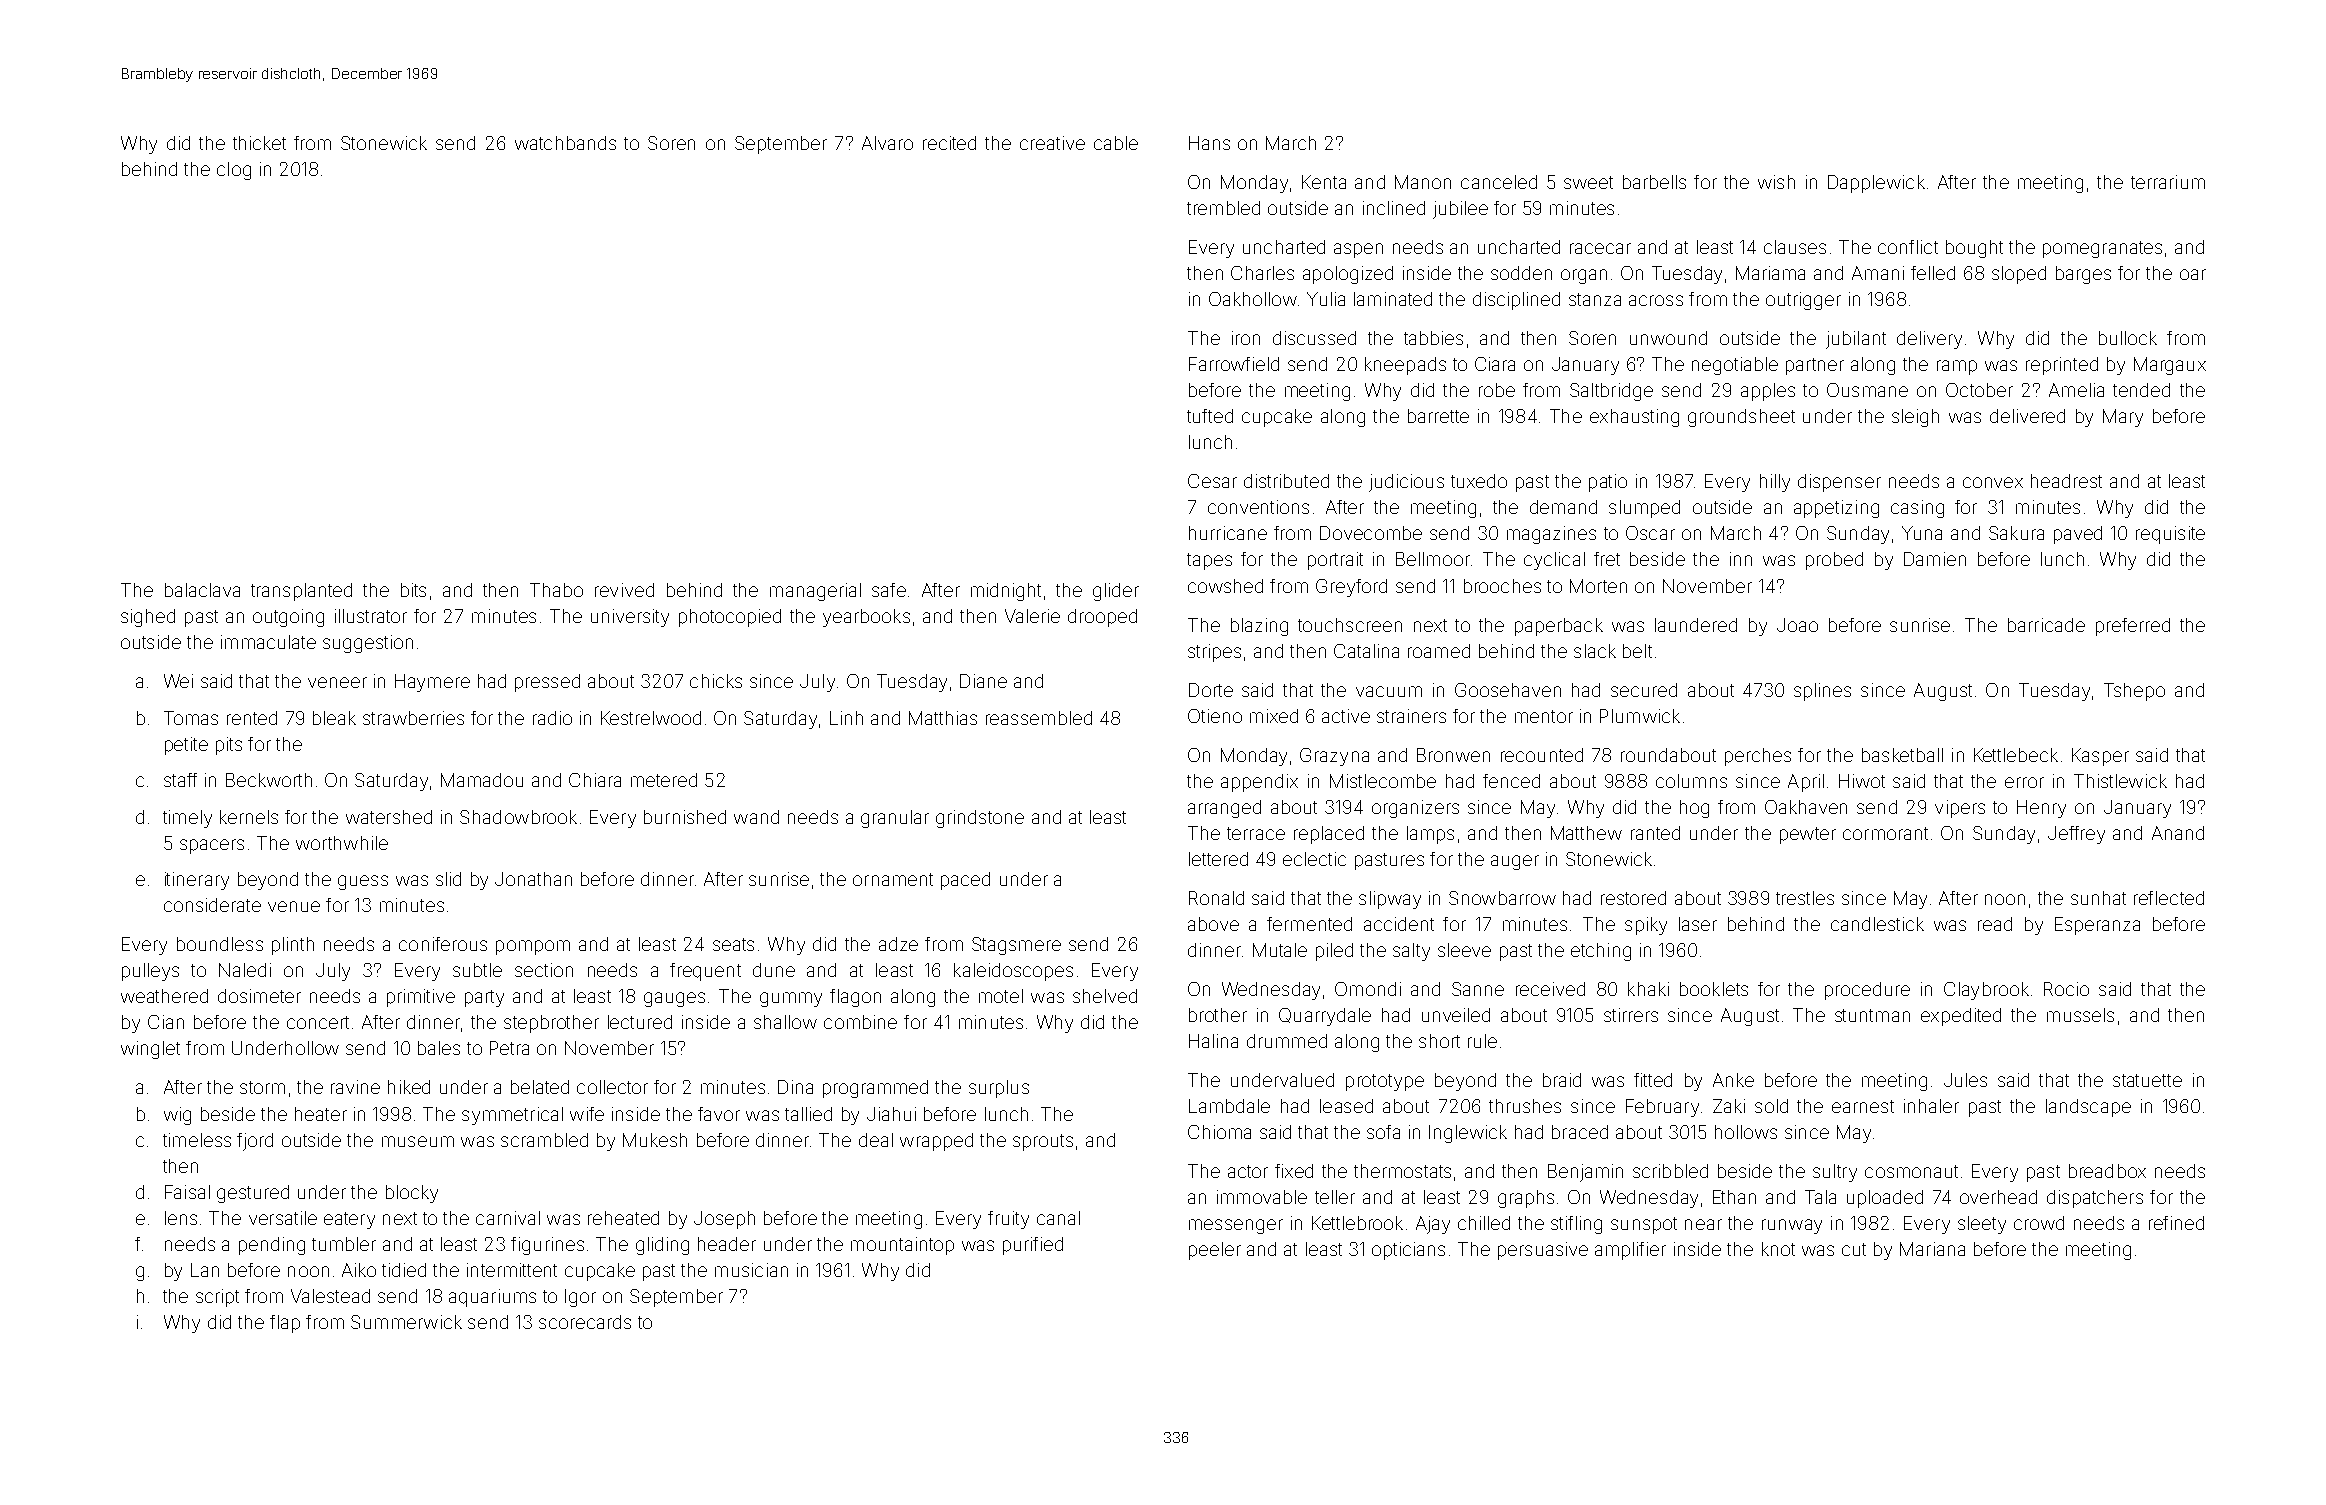 This screenshot has width=2326, height=1505. I want to click on belt, so click(1637, 651).
